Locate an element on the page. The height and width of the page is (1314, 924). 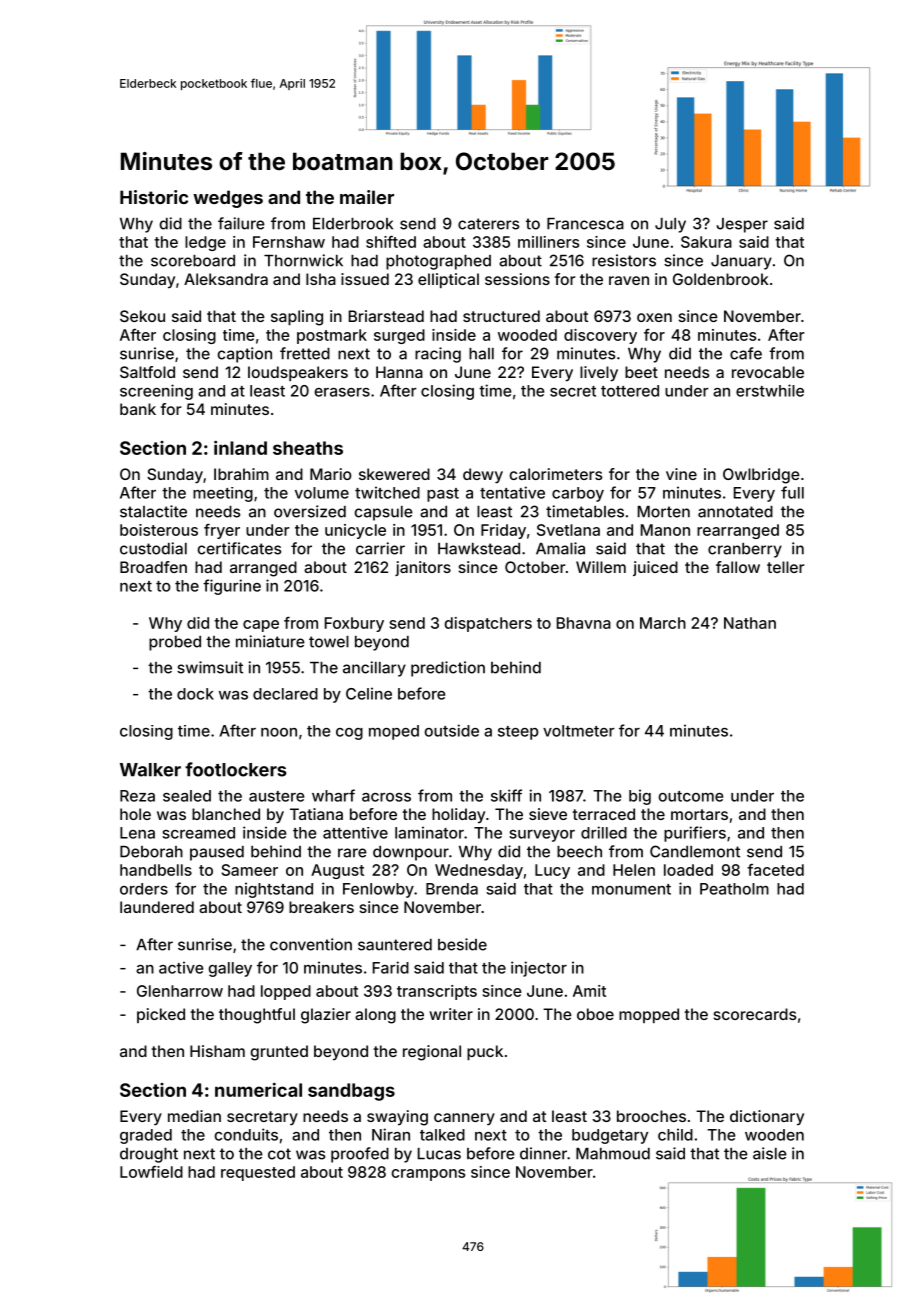
puck is located at coordinates (485, 1052).
